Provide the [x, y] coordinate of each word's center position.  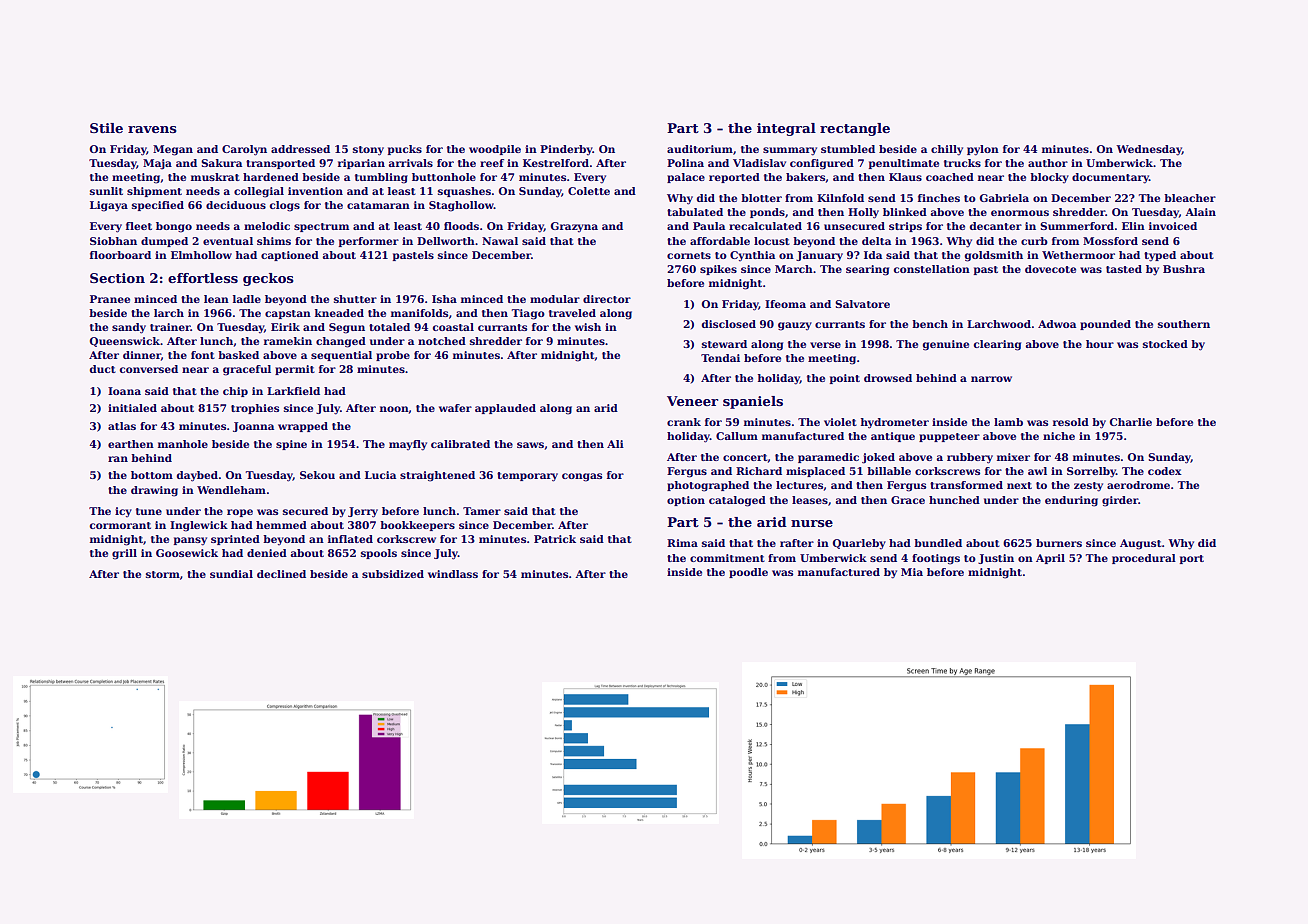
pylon [983, 150]
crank [684, 422]
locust [772, 241]
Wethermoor [1078, 255]
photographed [708, 486]
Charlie [1131, 422]
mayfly [408, 445]
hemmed [281, 525]
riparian [361, 164]
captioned [290, 256]
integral [786, 129]
